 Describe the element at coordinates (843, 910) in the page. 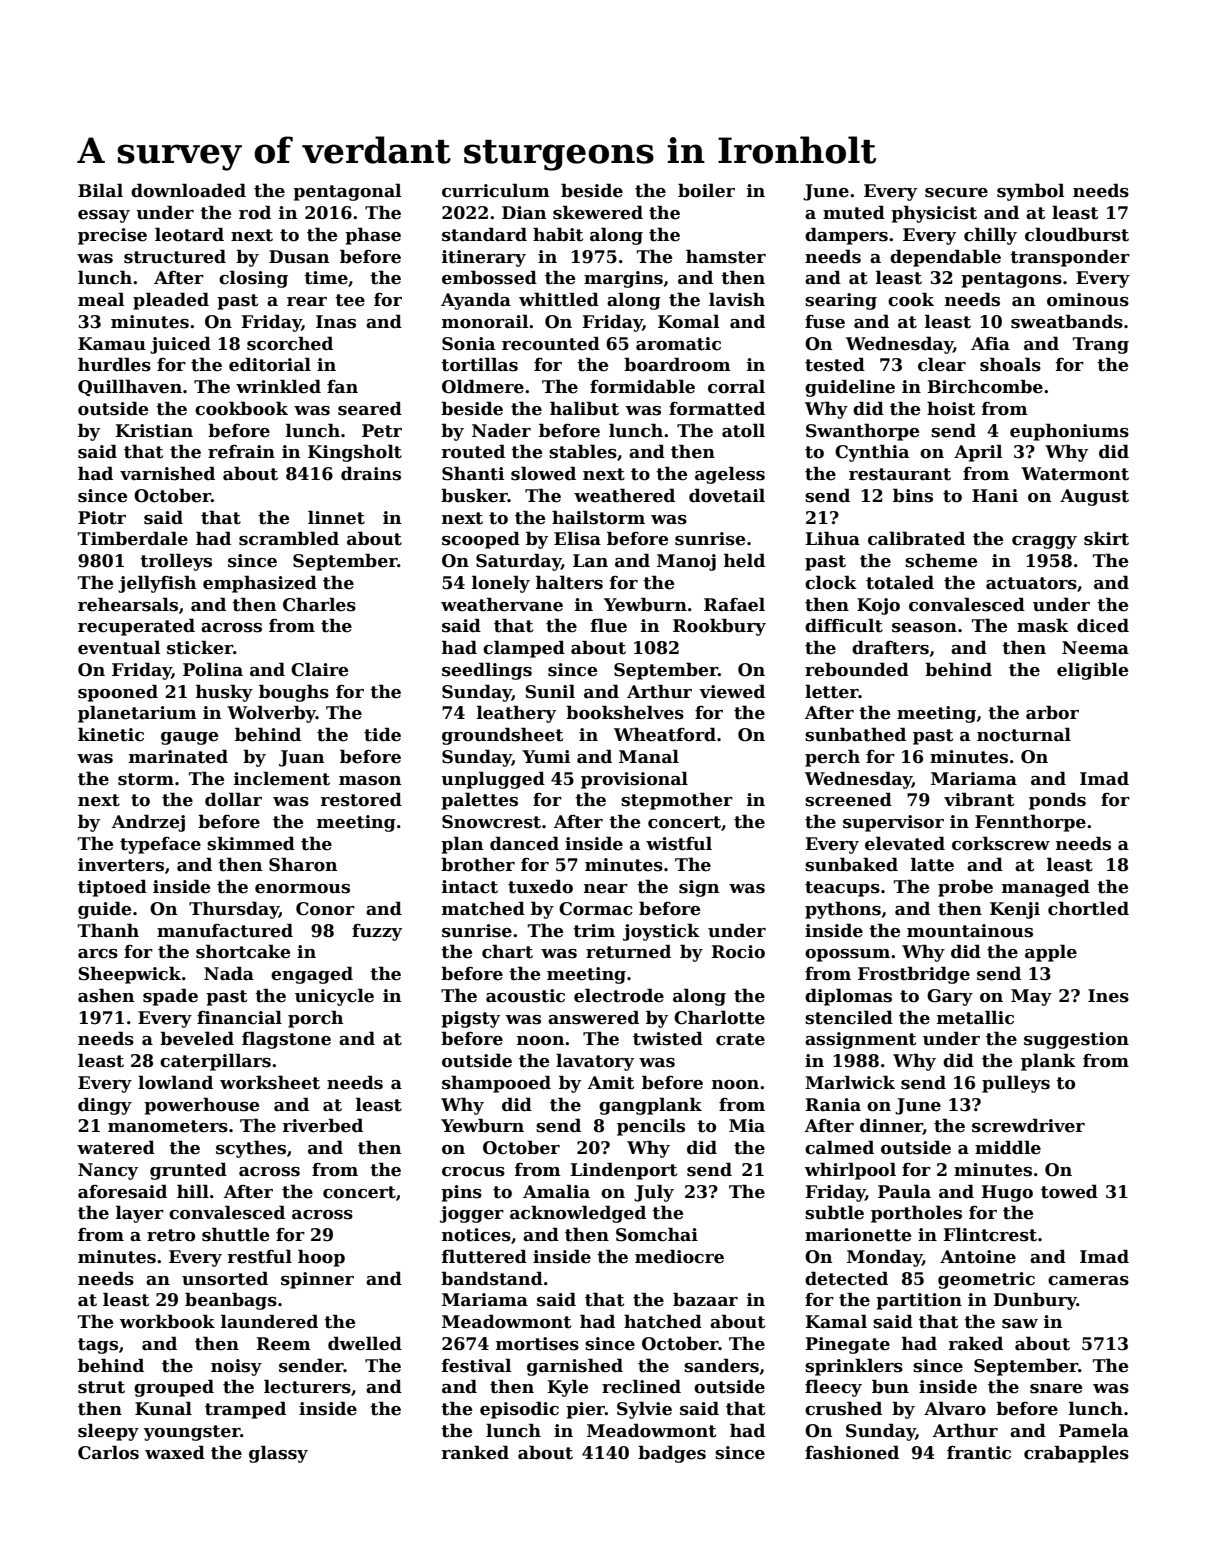

I see `pythons` at that location.
